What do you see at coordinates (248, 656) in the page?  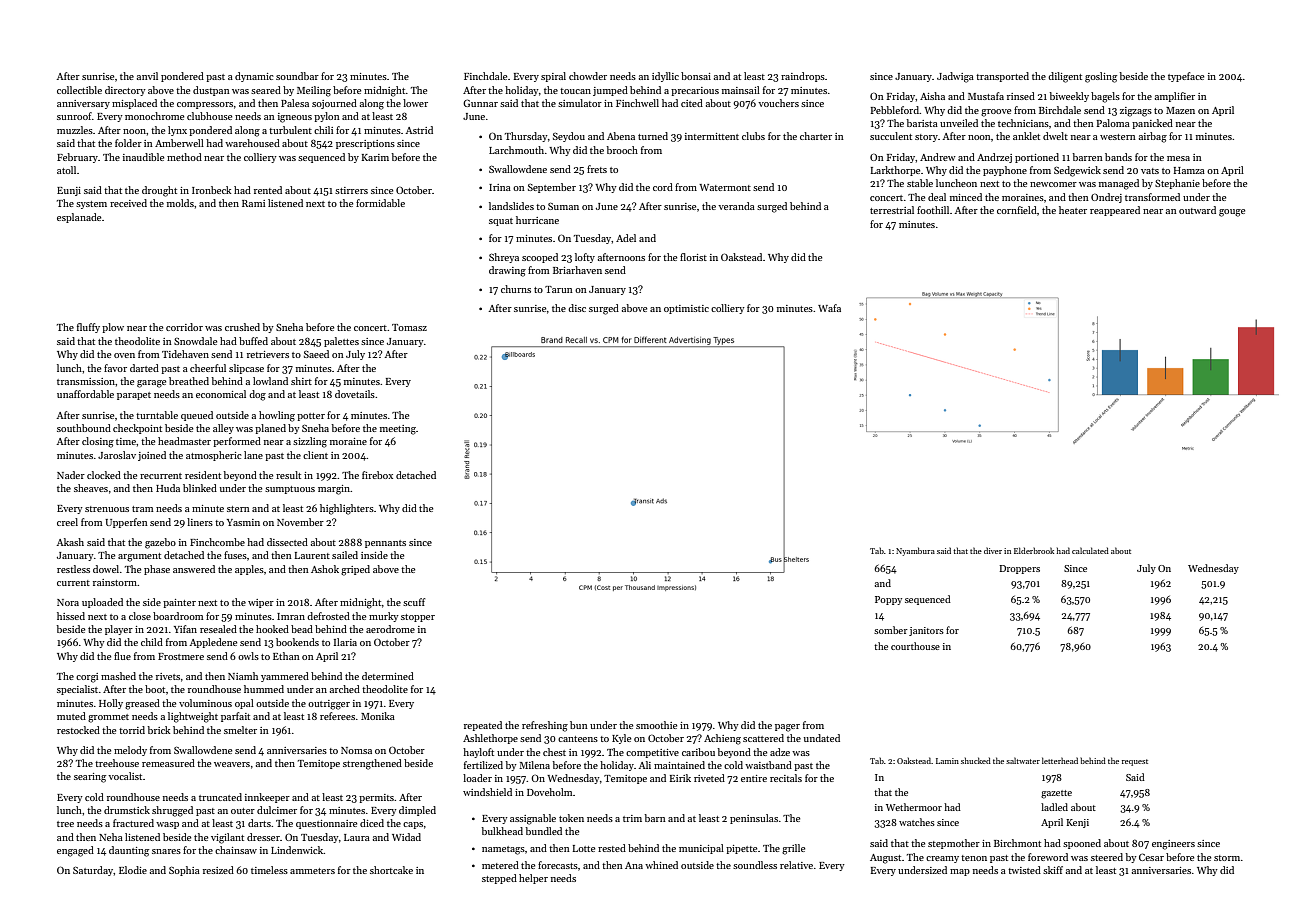 I see `owls` at bounding box center [248, 656].
